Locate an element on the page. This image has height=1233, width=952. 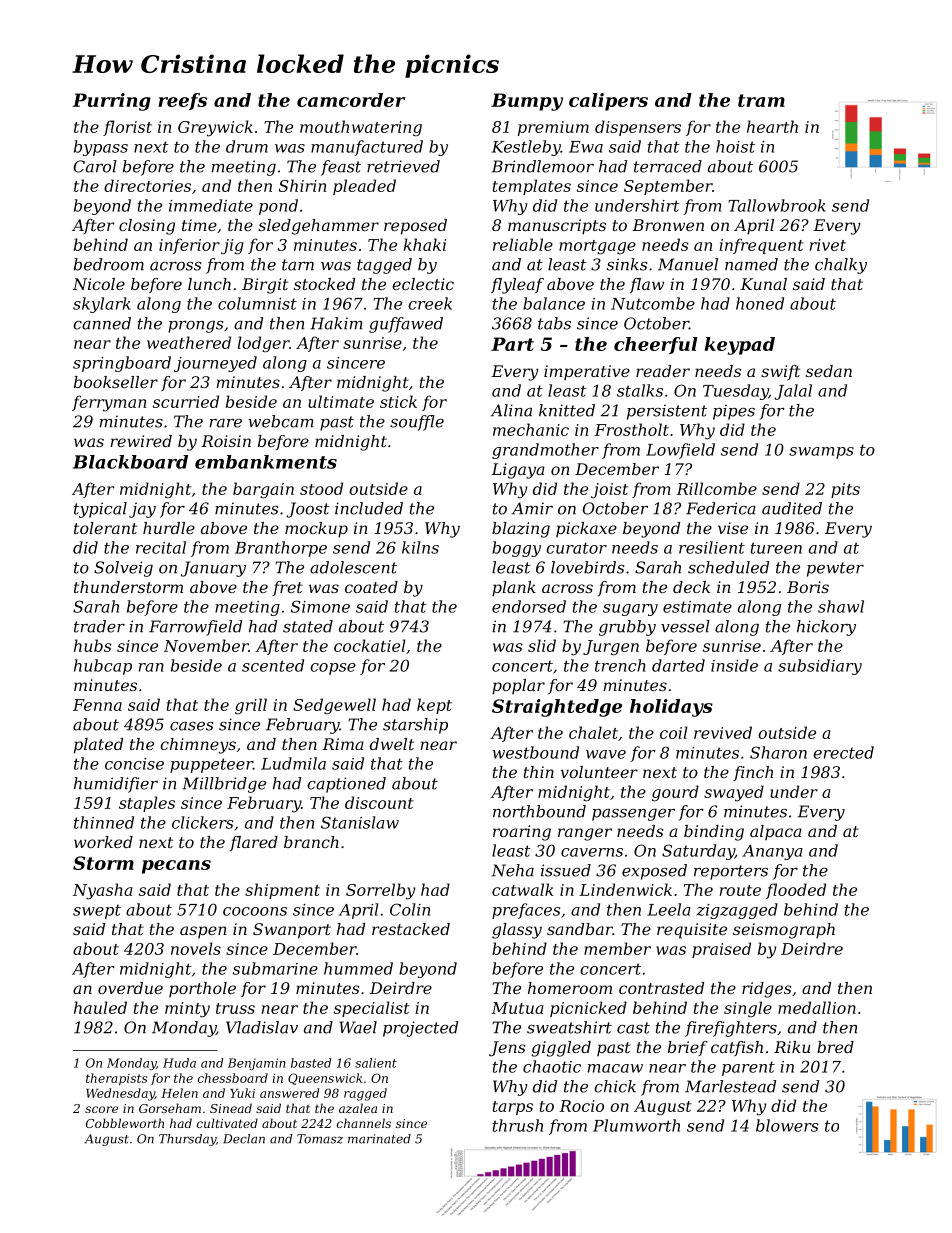
flared is located at coordinates (254, 843).
